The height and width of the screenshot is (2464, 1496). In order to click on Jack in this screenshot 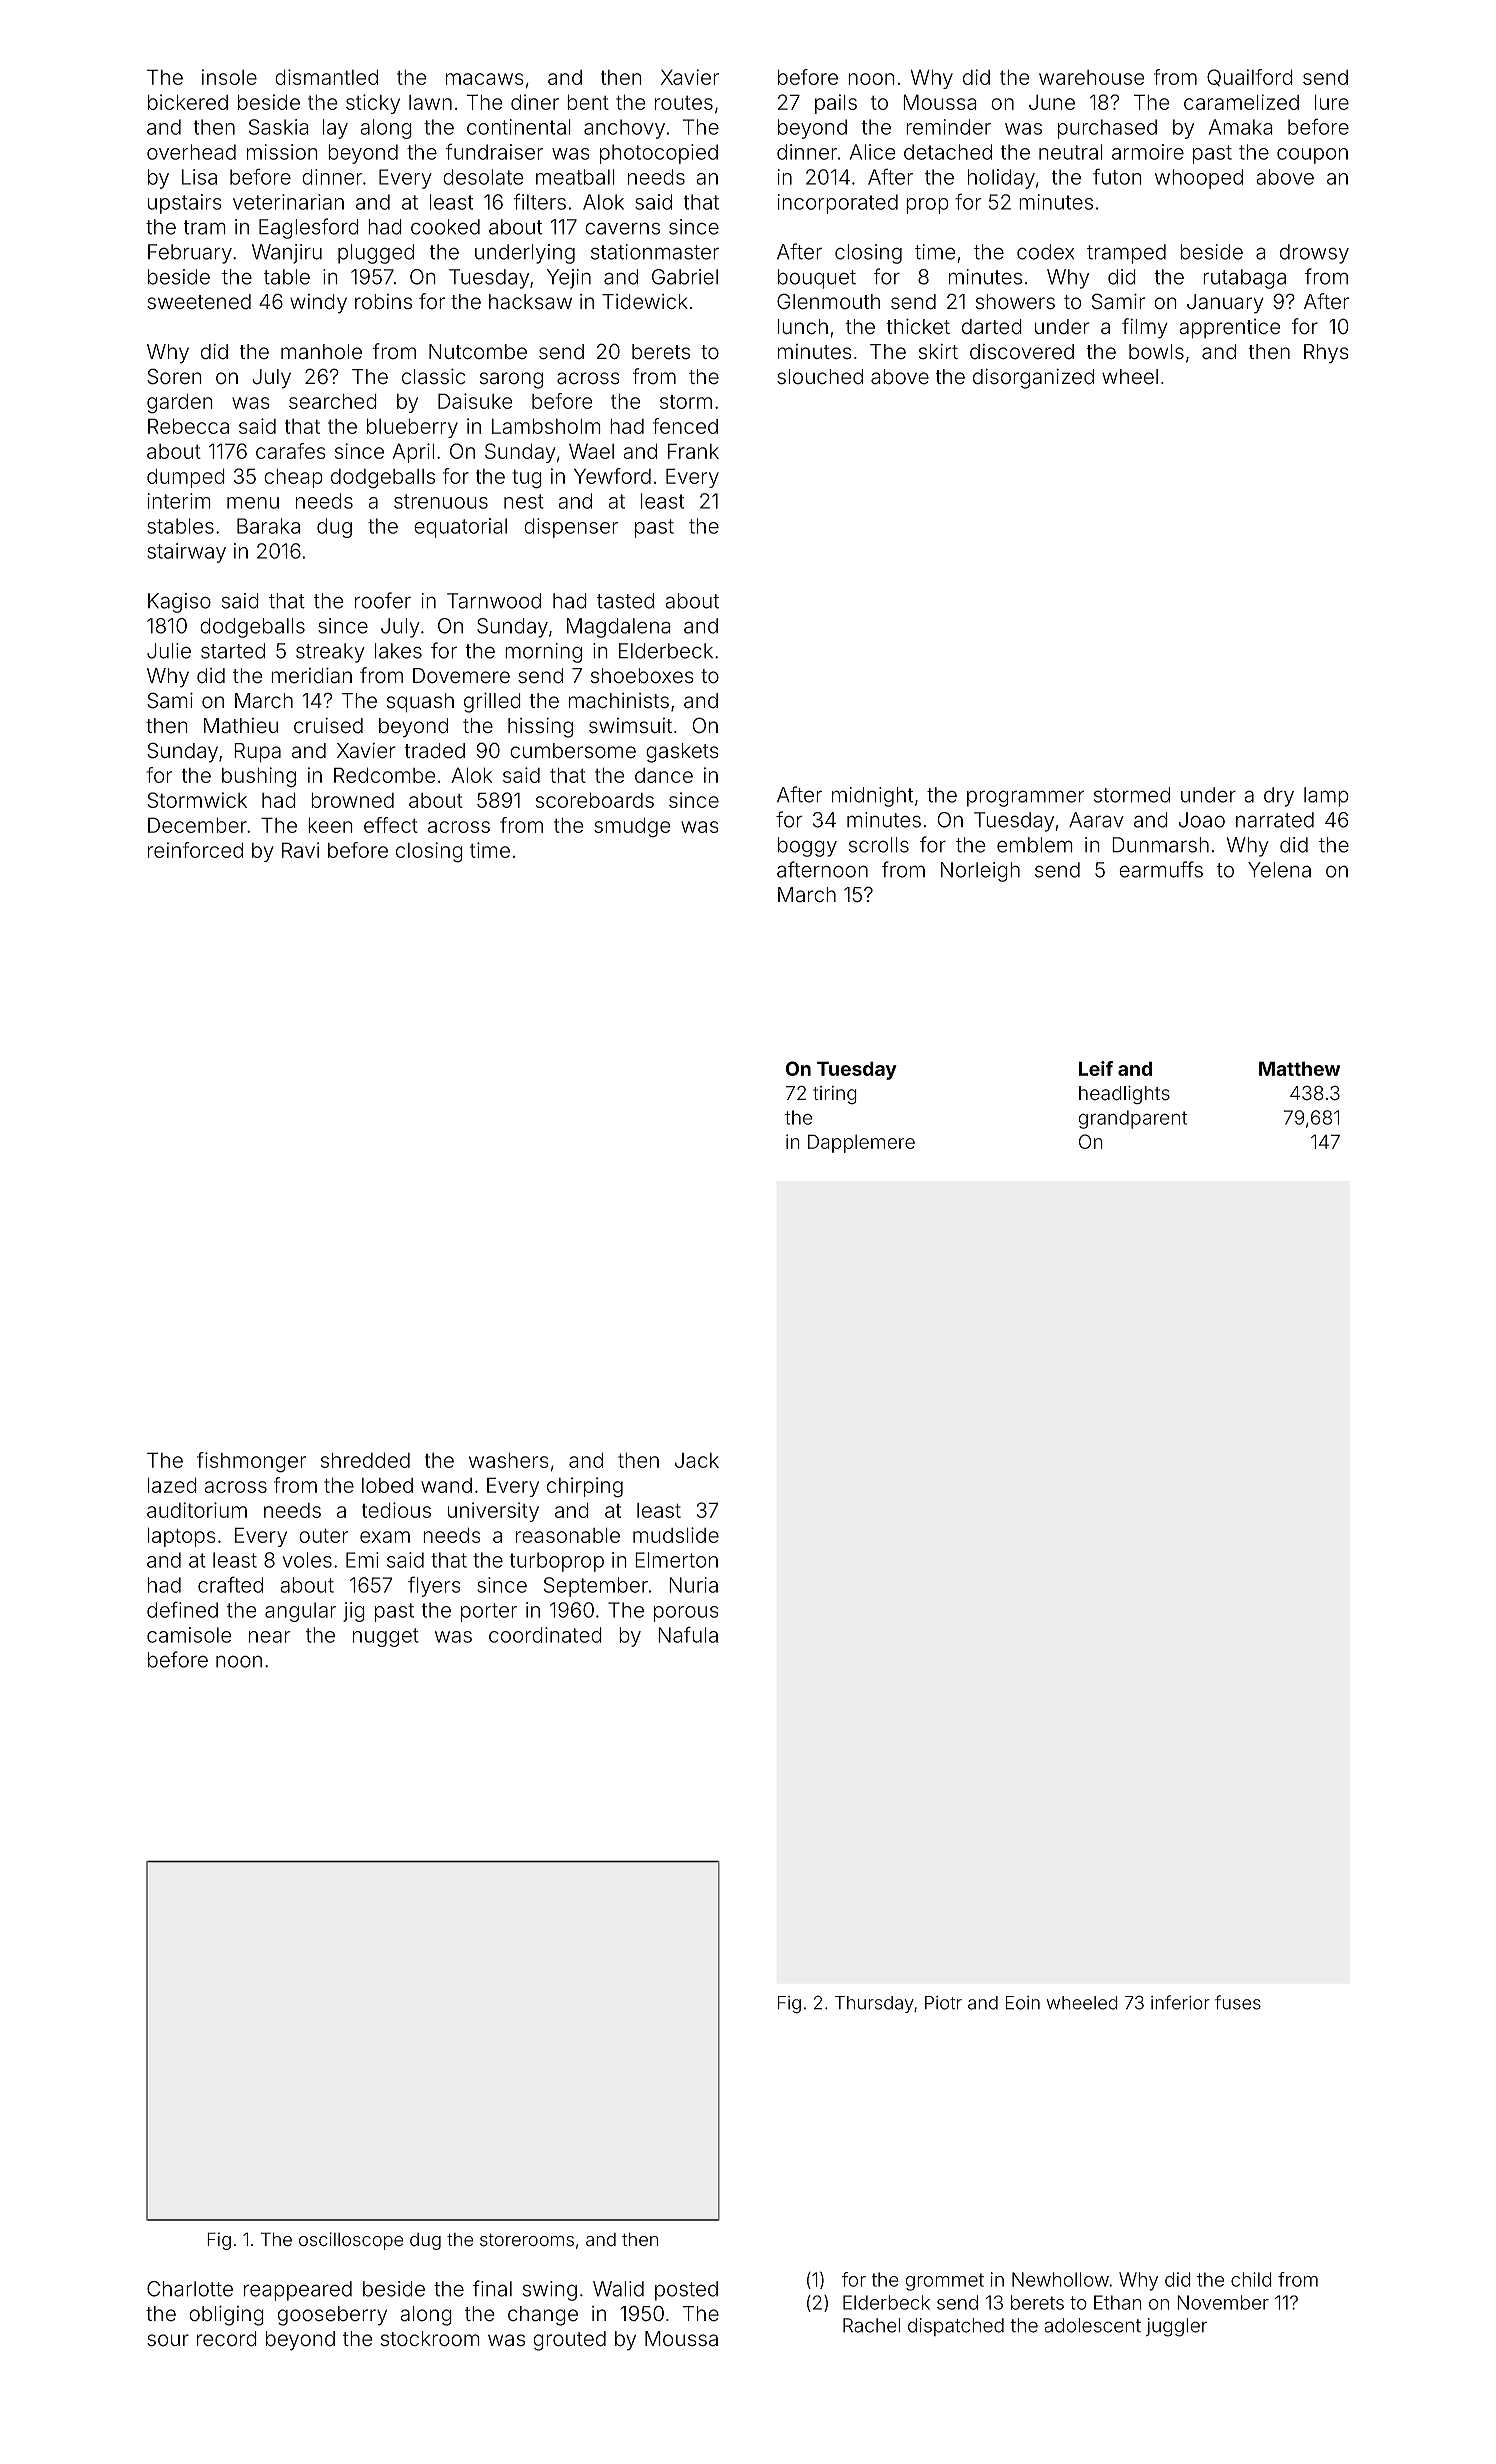, I will do `click(697, 1460)`.
